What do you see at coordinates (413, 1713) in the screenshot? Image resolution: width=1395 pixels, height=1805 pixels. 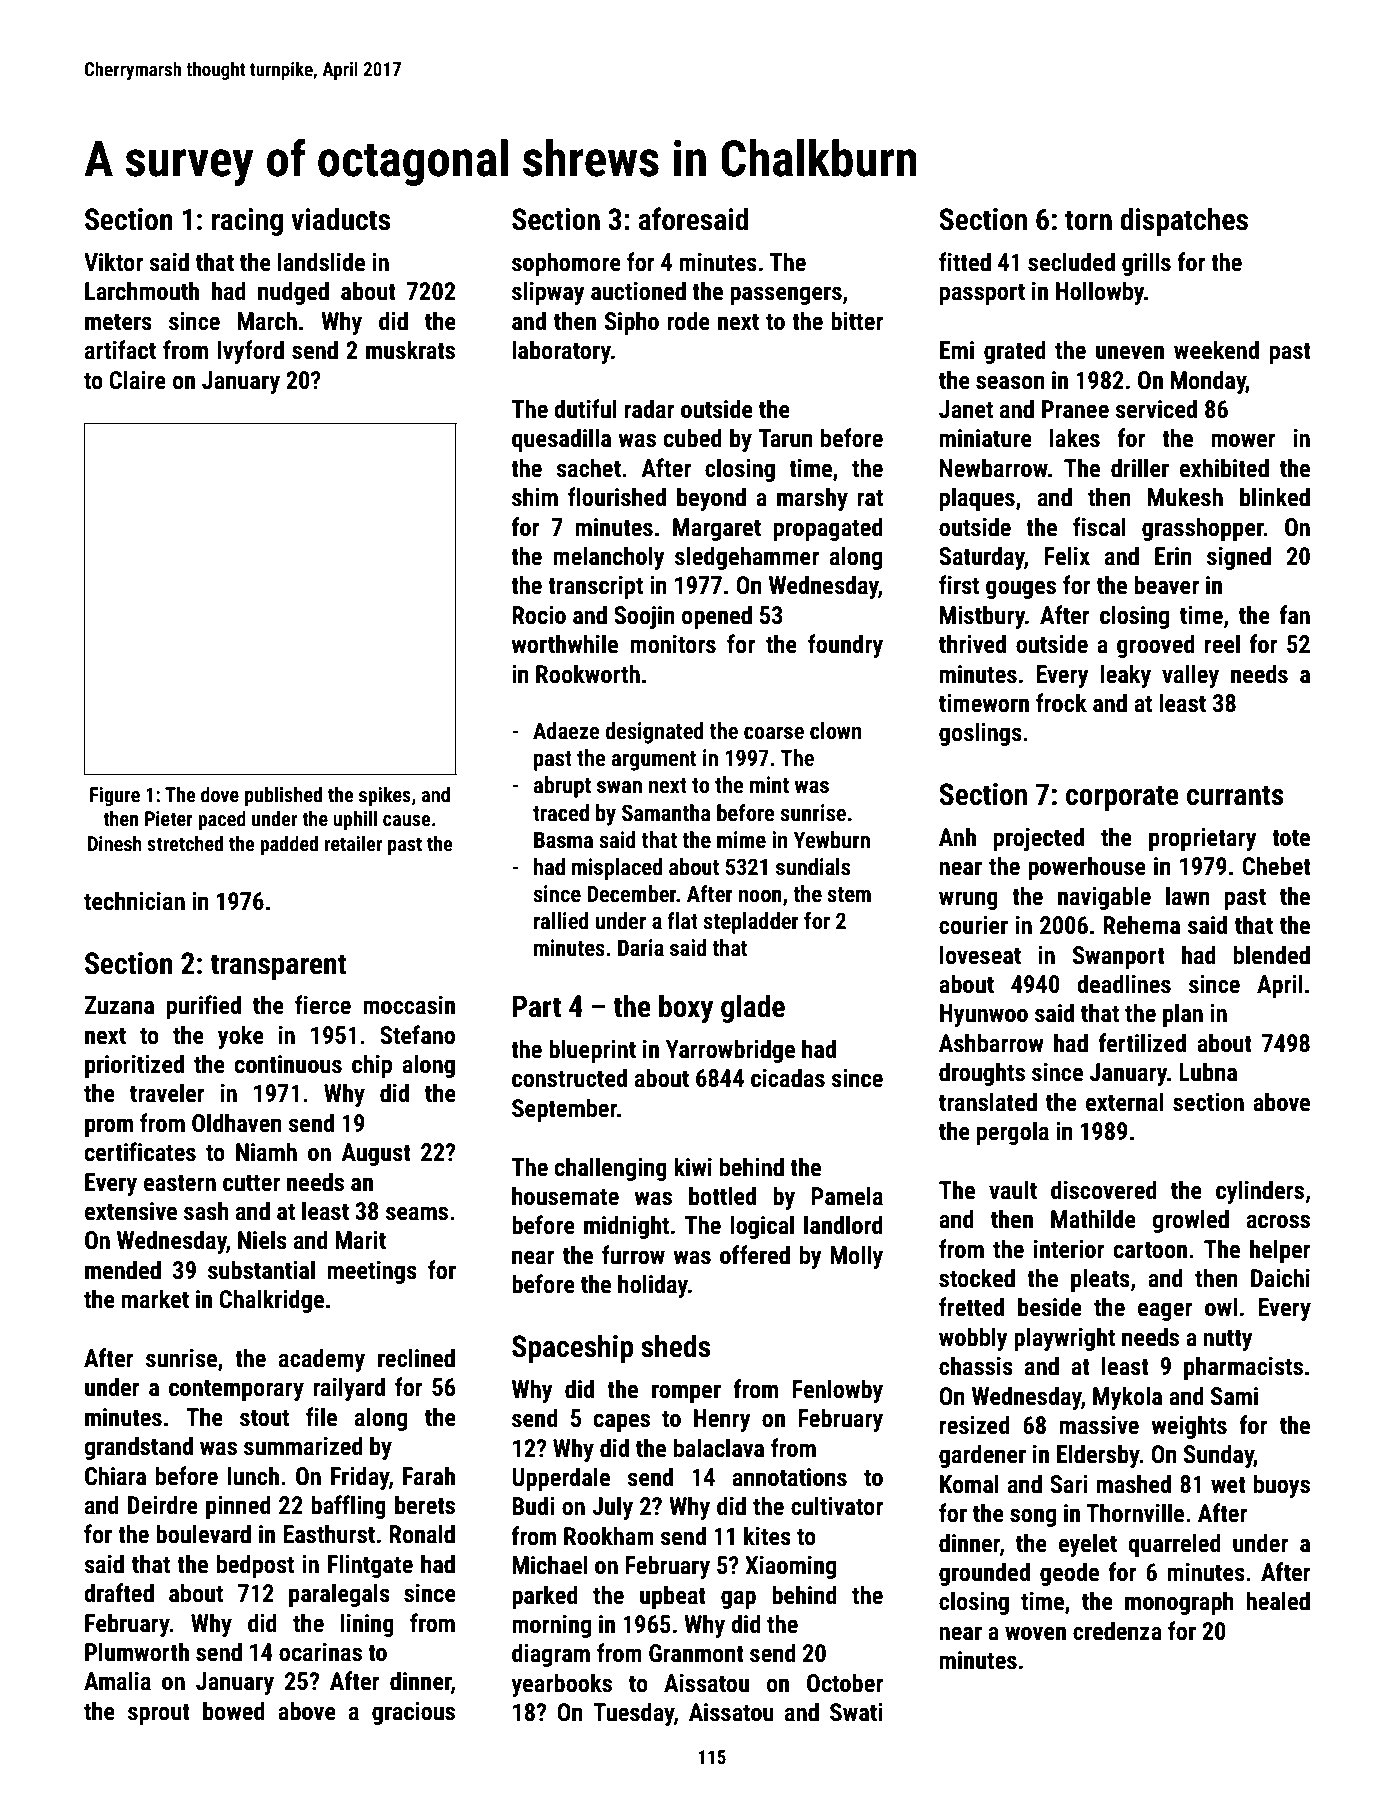 I see `gracious` at bounding box center [413, 1713].
